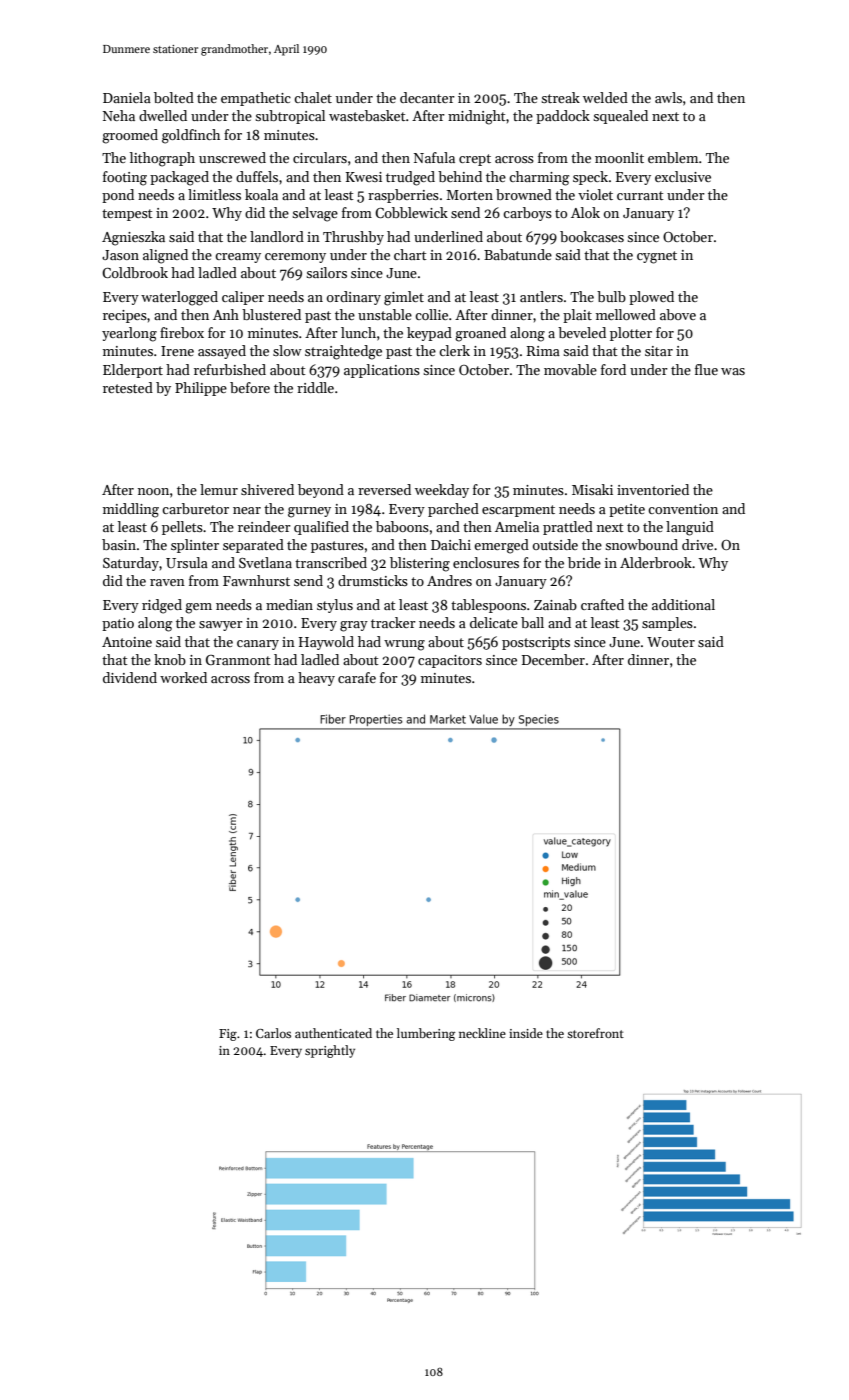 This page has width=849, height=1400. What do you see at coordinates (671, 642) in the page?
I see `Wouter` at bounding box center [671, 642].
